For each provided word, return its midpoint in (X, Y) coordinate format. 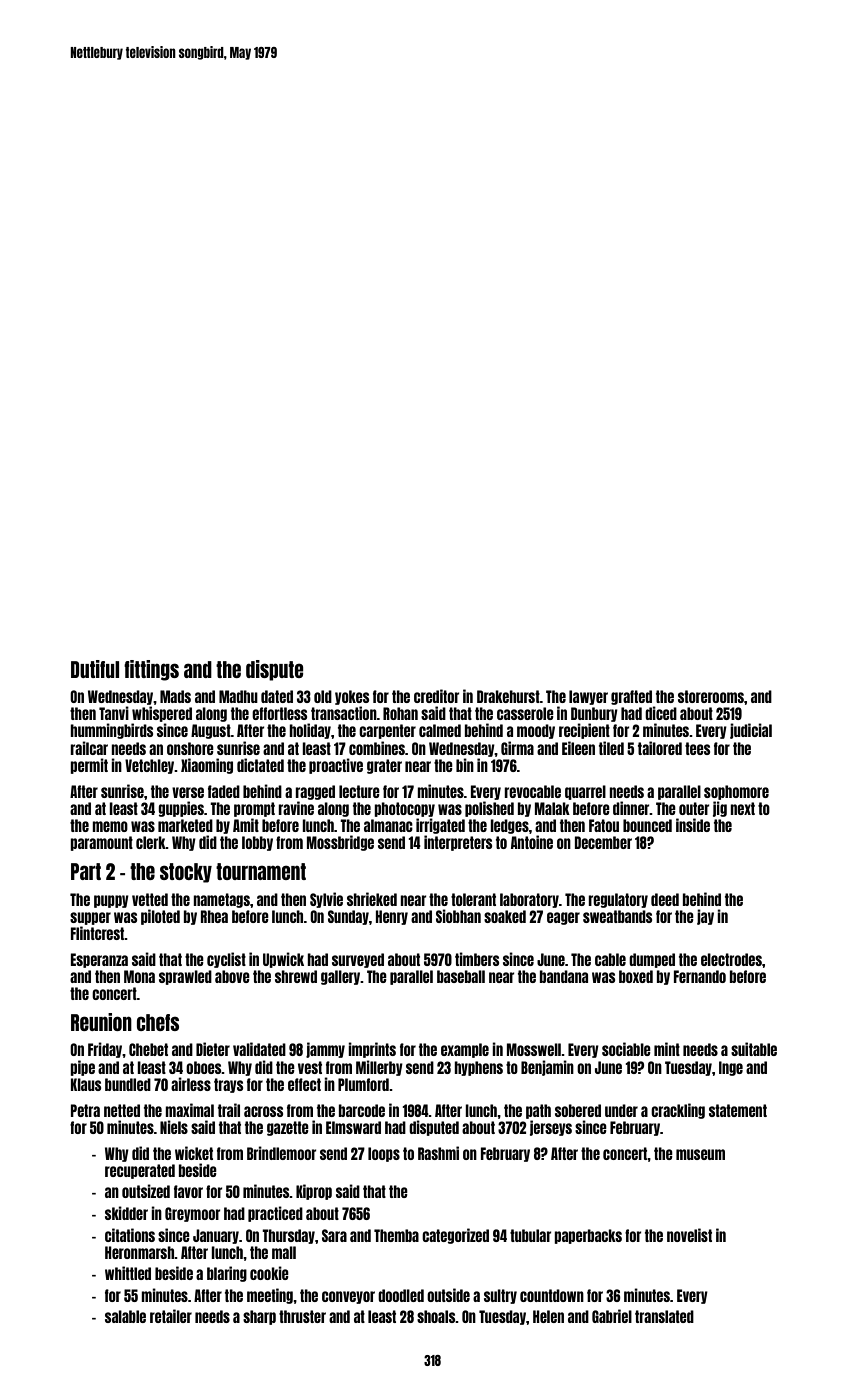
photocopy (404, 809)
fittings (151, 670)
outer (694, 808)
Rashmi (438, 1153)
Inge (731, 1068)
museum (700, 1154)
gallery (341, 977)
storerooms (711, 696)
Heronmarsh (139, 1252)
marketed (185, 825)
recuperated (140, 1171)
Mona (139, 976)
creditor (436, 696)
